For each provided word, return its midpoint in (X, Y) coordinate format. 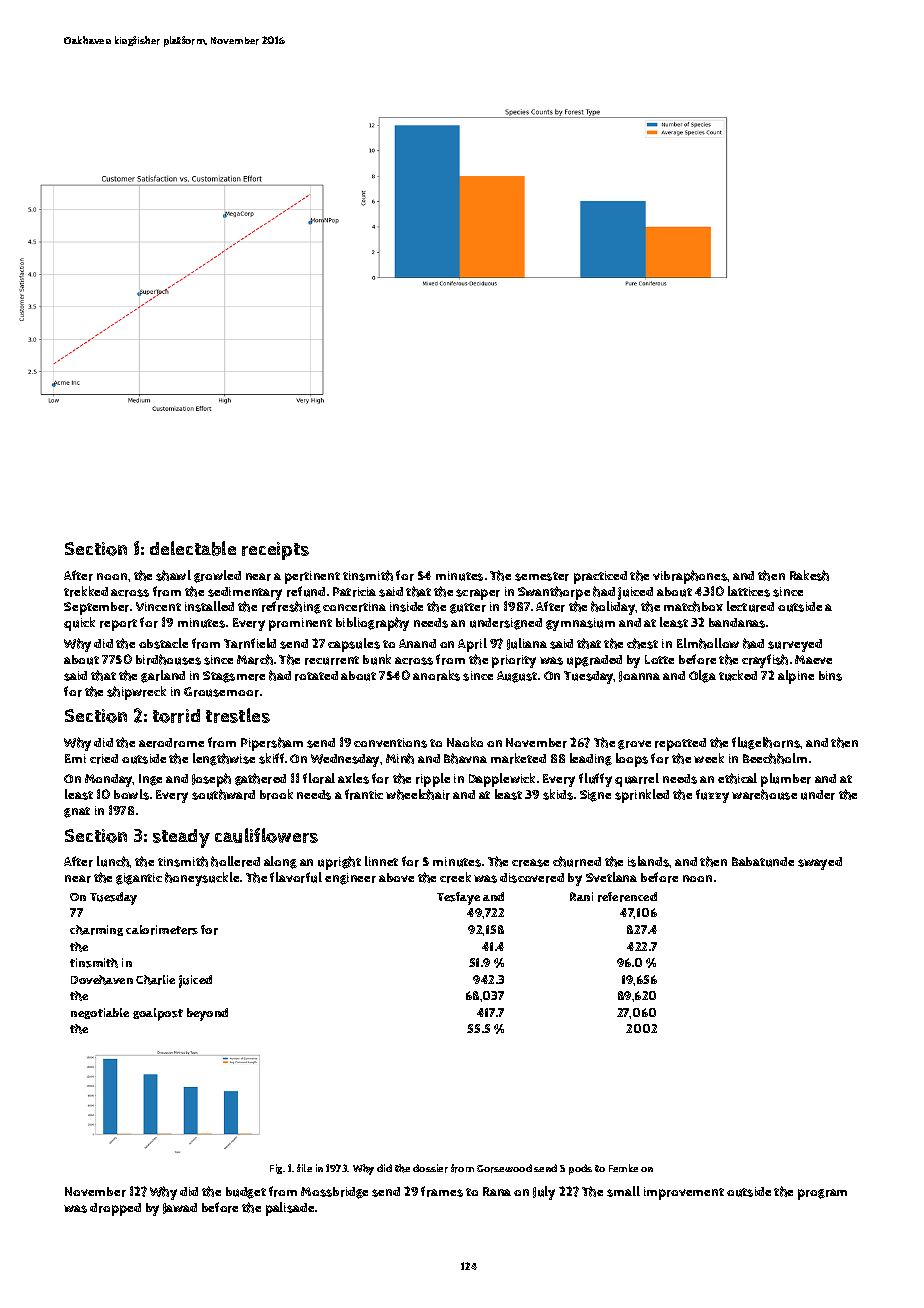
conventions (390, 743)
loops (632, 760)
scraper (478, 594)
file (304, 1168)
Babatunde (763, 862)
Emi (75, 758)
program (822, 1194)
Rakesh (809, 575)
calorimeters (162, 930)
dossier (430, 1168)
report (118, 625)
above (396, 877)
